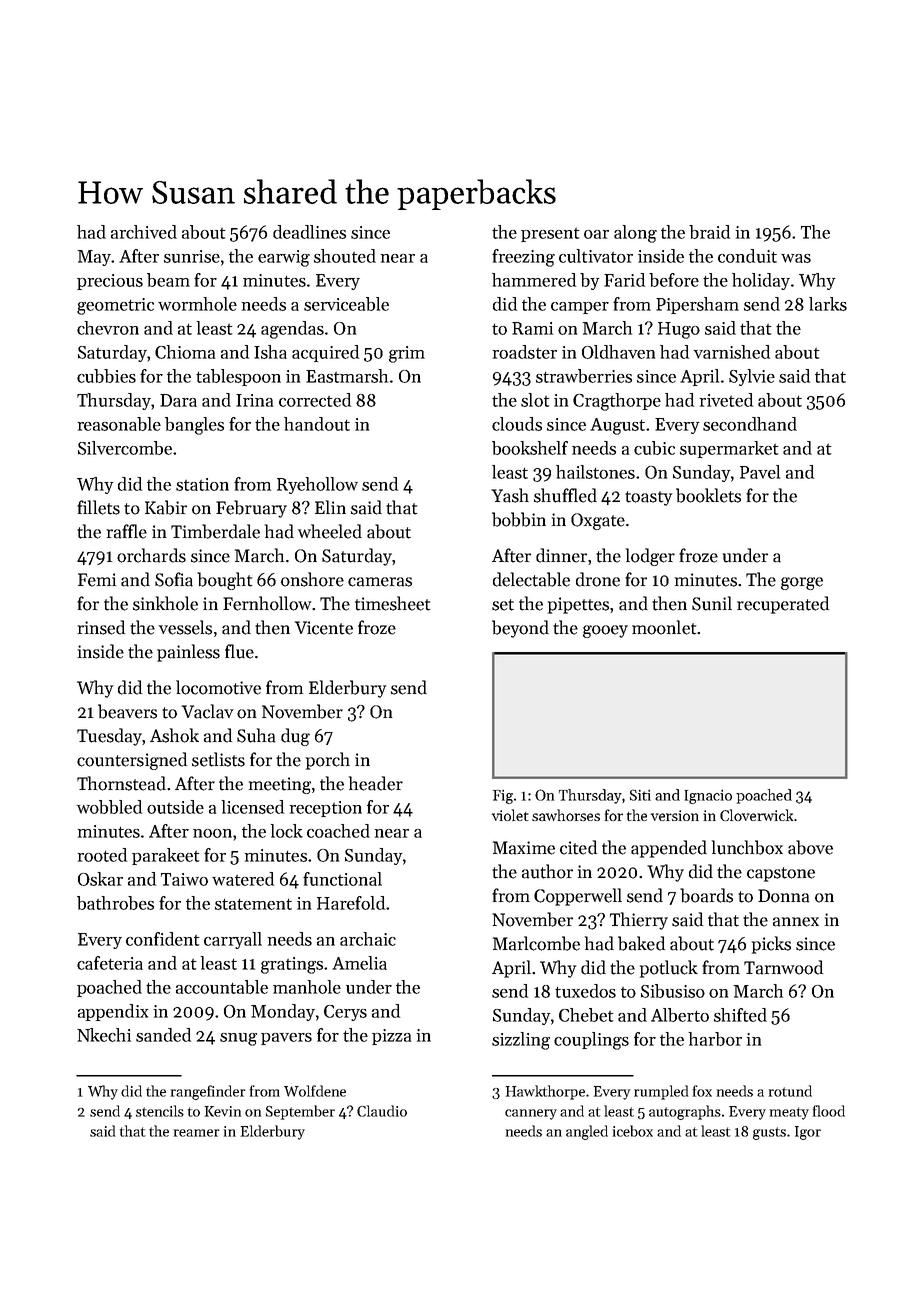 This screenshot has width=924, height=1311. What do you see at coordinates (550, 235) in the screenshot?
I see `present` at bounding box center [550, 235].
